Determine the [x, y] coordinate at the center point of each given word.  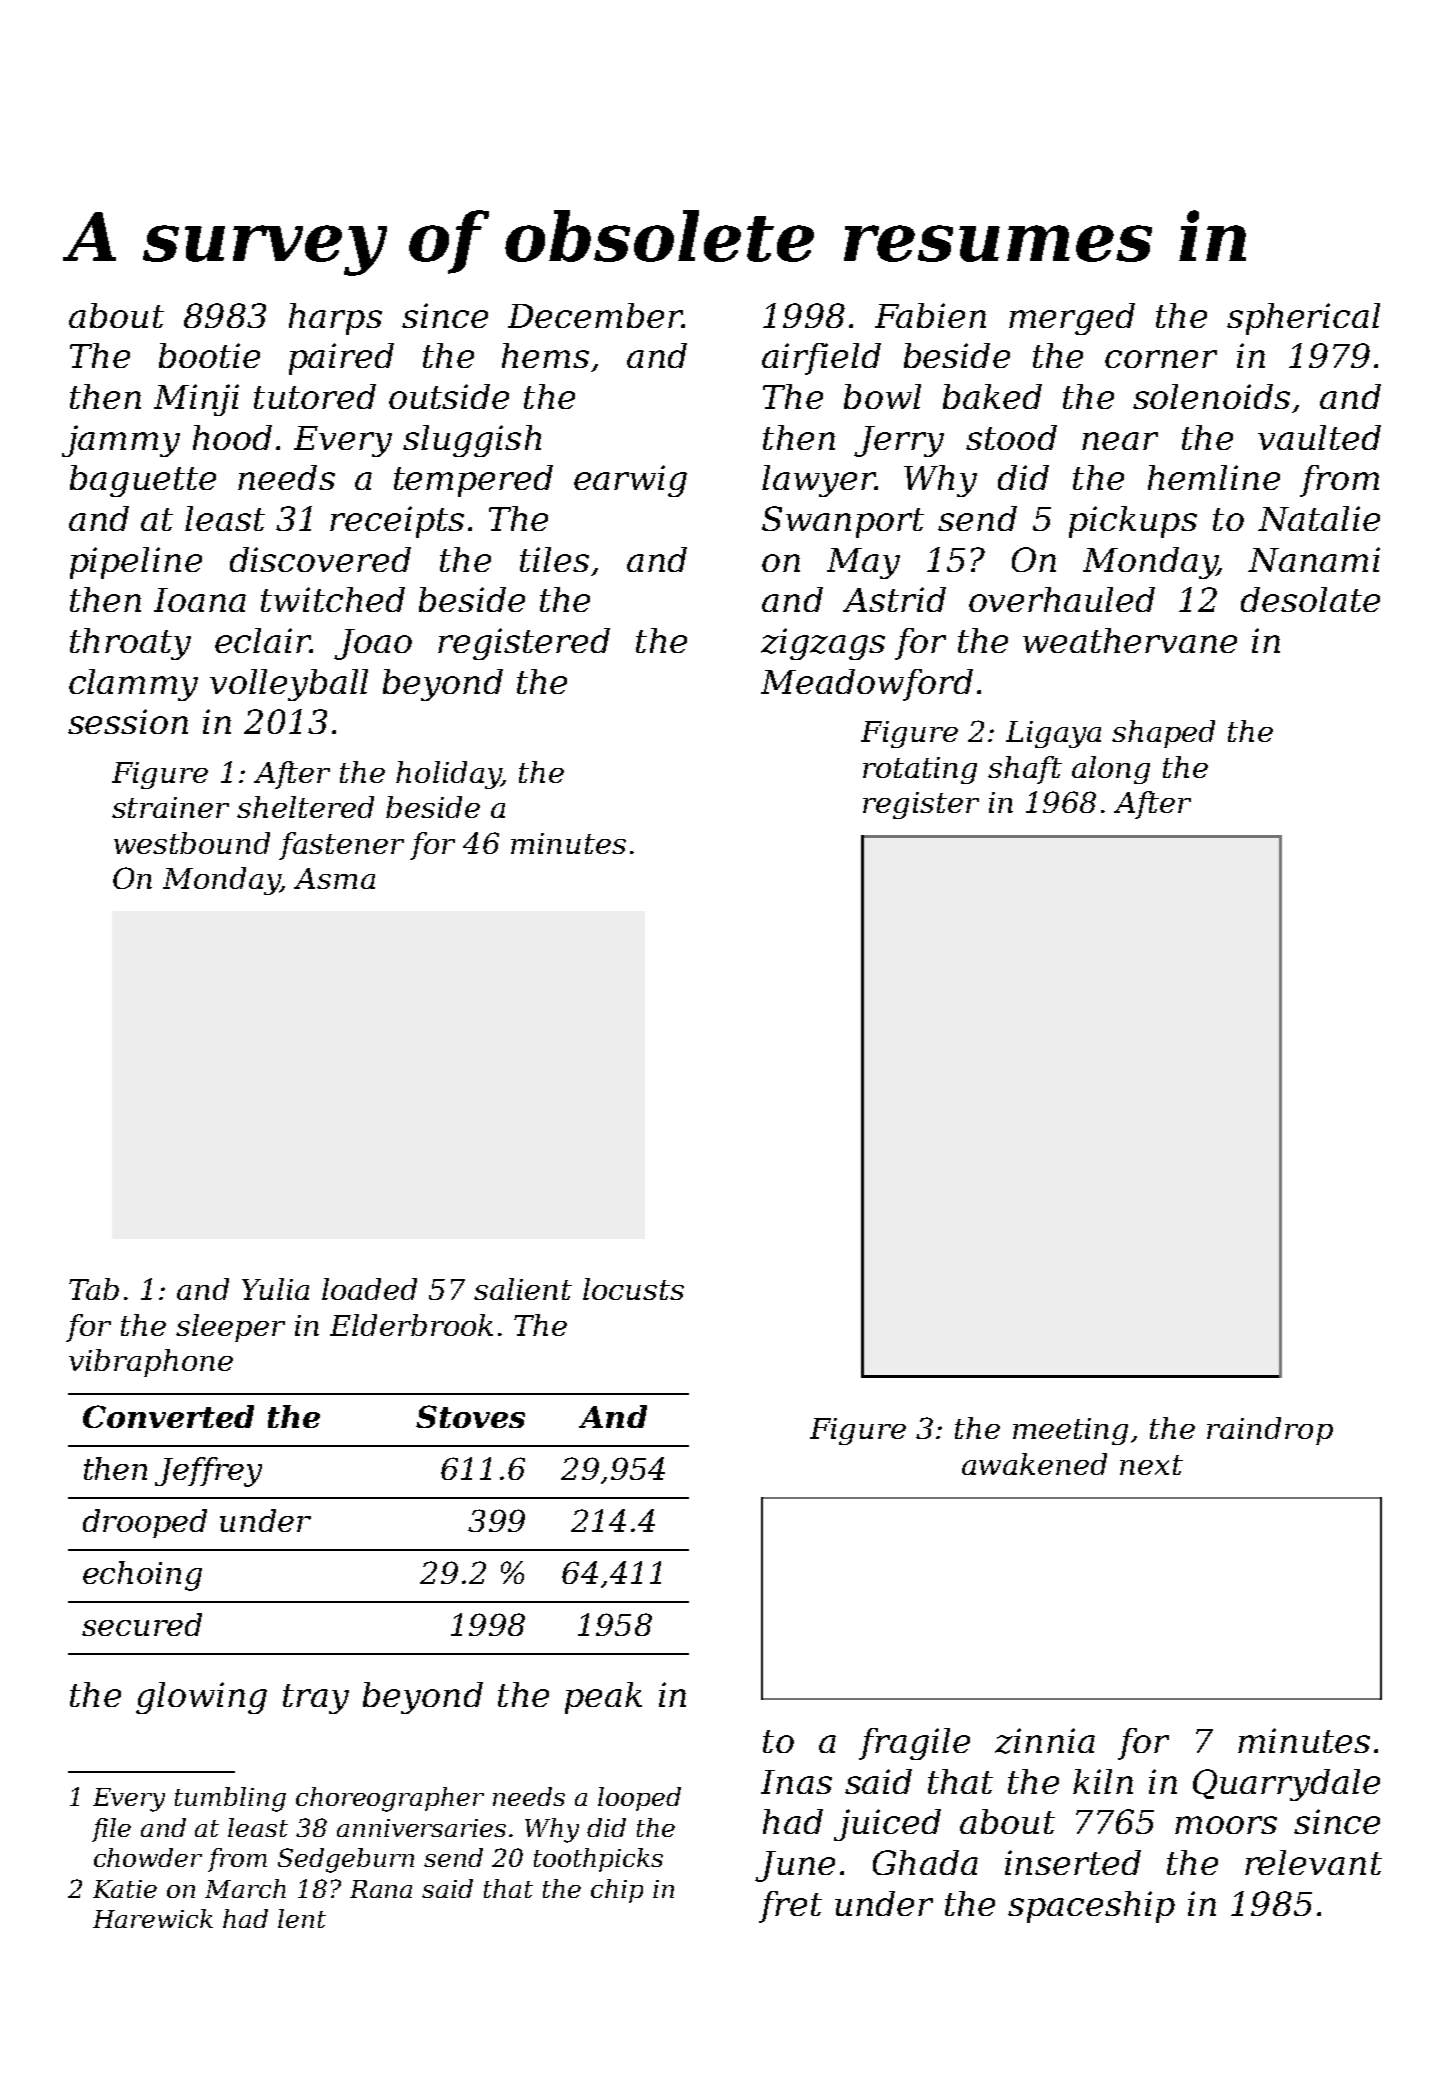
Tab [94, 1289]
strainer [170, 807]
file [111, 1830]
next [1151, 1465]
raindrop [1270, 1431]
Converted [168, 1416]
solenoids [1211, 396]
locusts [633, 1289]
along [1111, 770]
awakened [1034, 1464]
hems [545, 355]
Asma [334, 878]
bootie [209, 355]
